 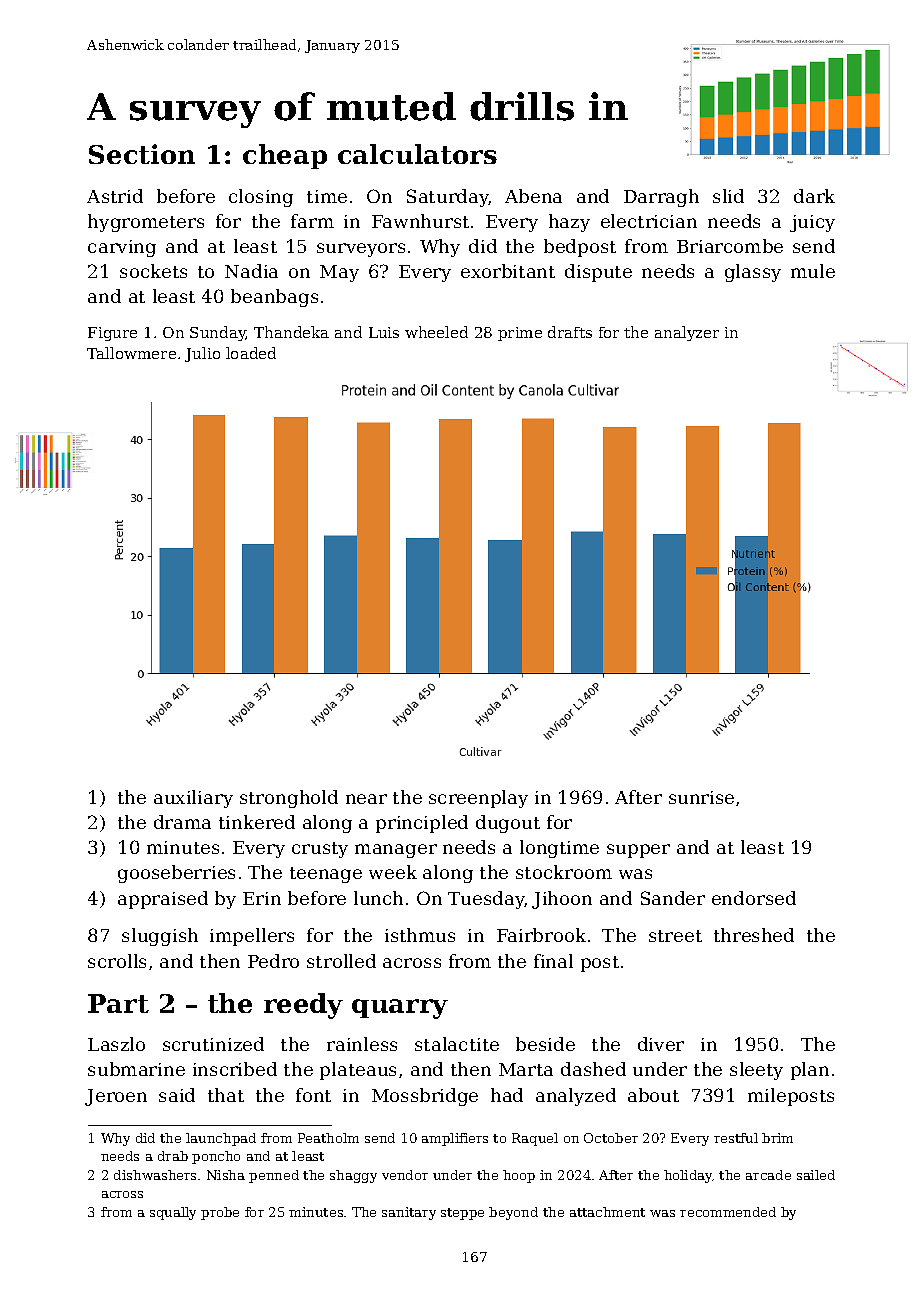 What do you see at coordinates (562, 900) in the image?
I see `Jihoon` at bounding box center [562, 900].
